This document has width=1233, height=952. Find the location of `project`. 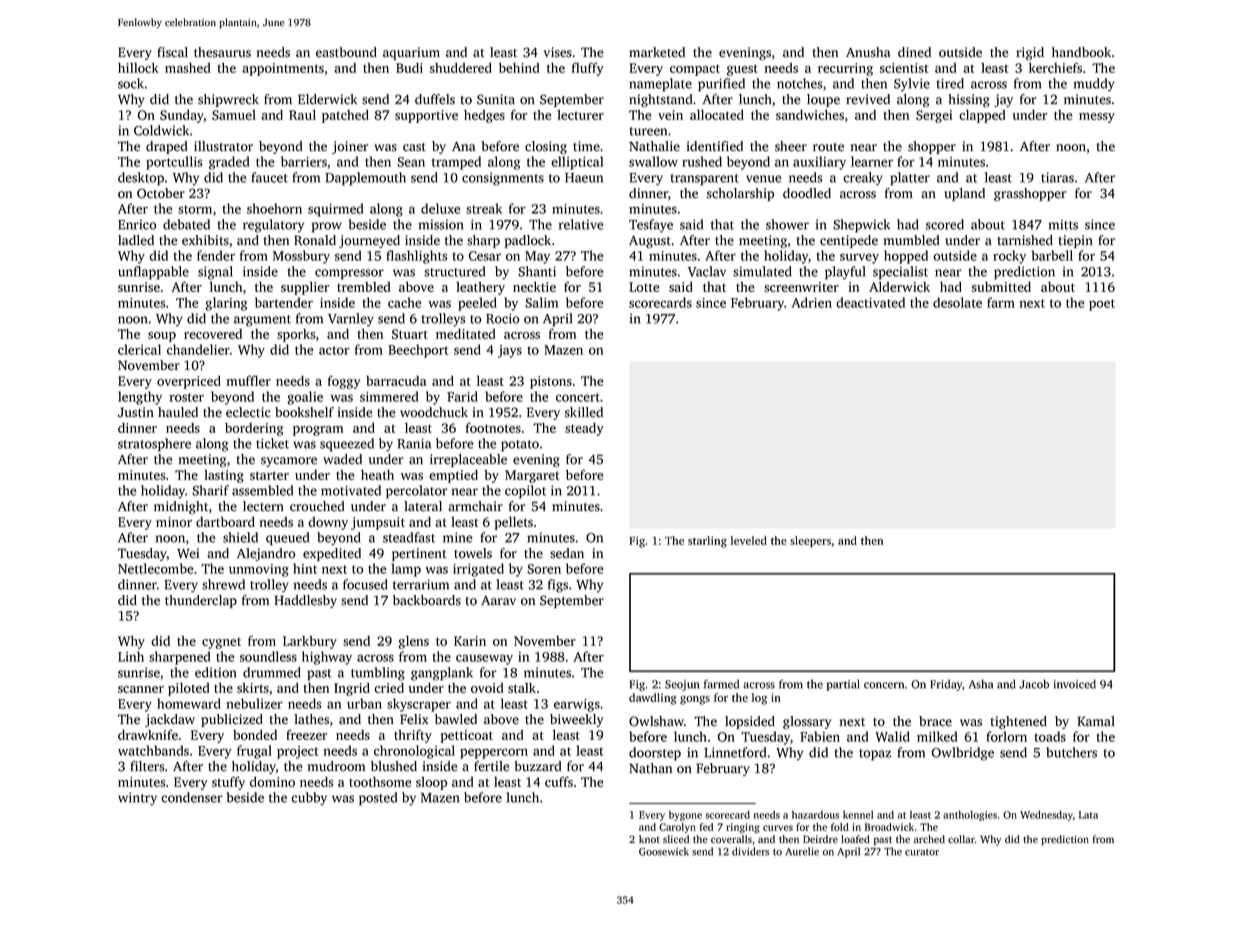

project is located at coordinates (297, 752).
